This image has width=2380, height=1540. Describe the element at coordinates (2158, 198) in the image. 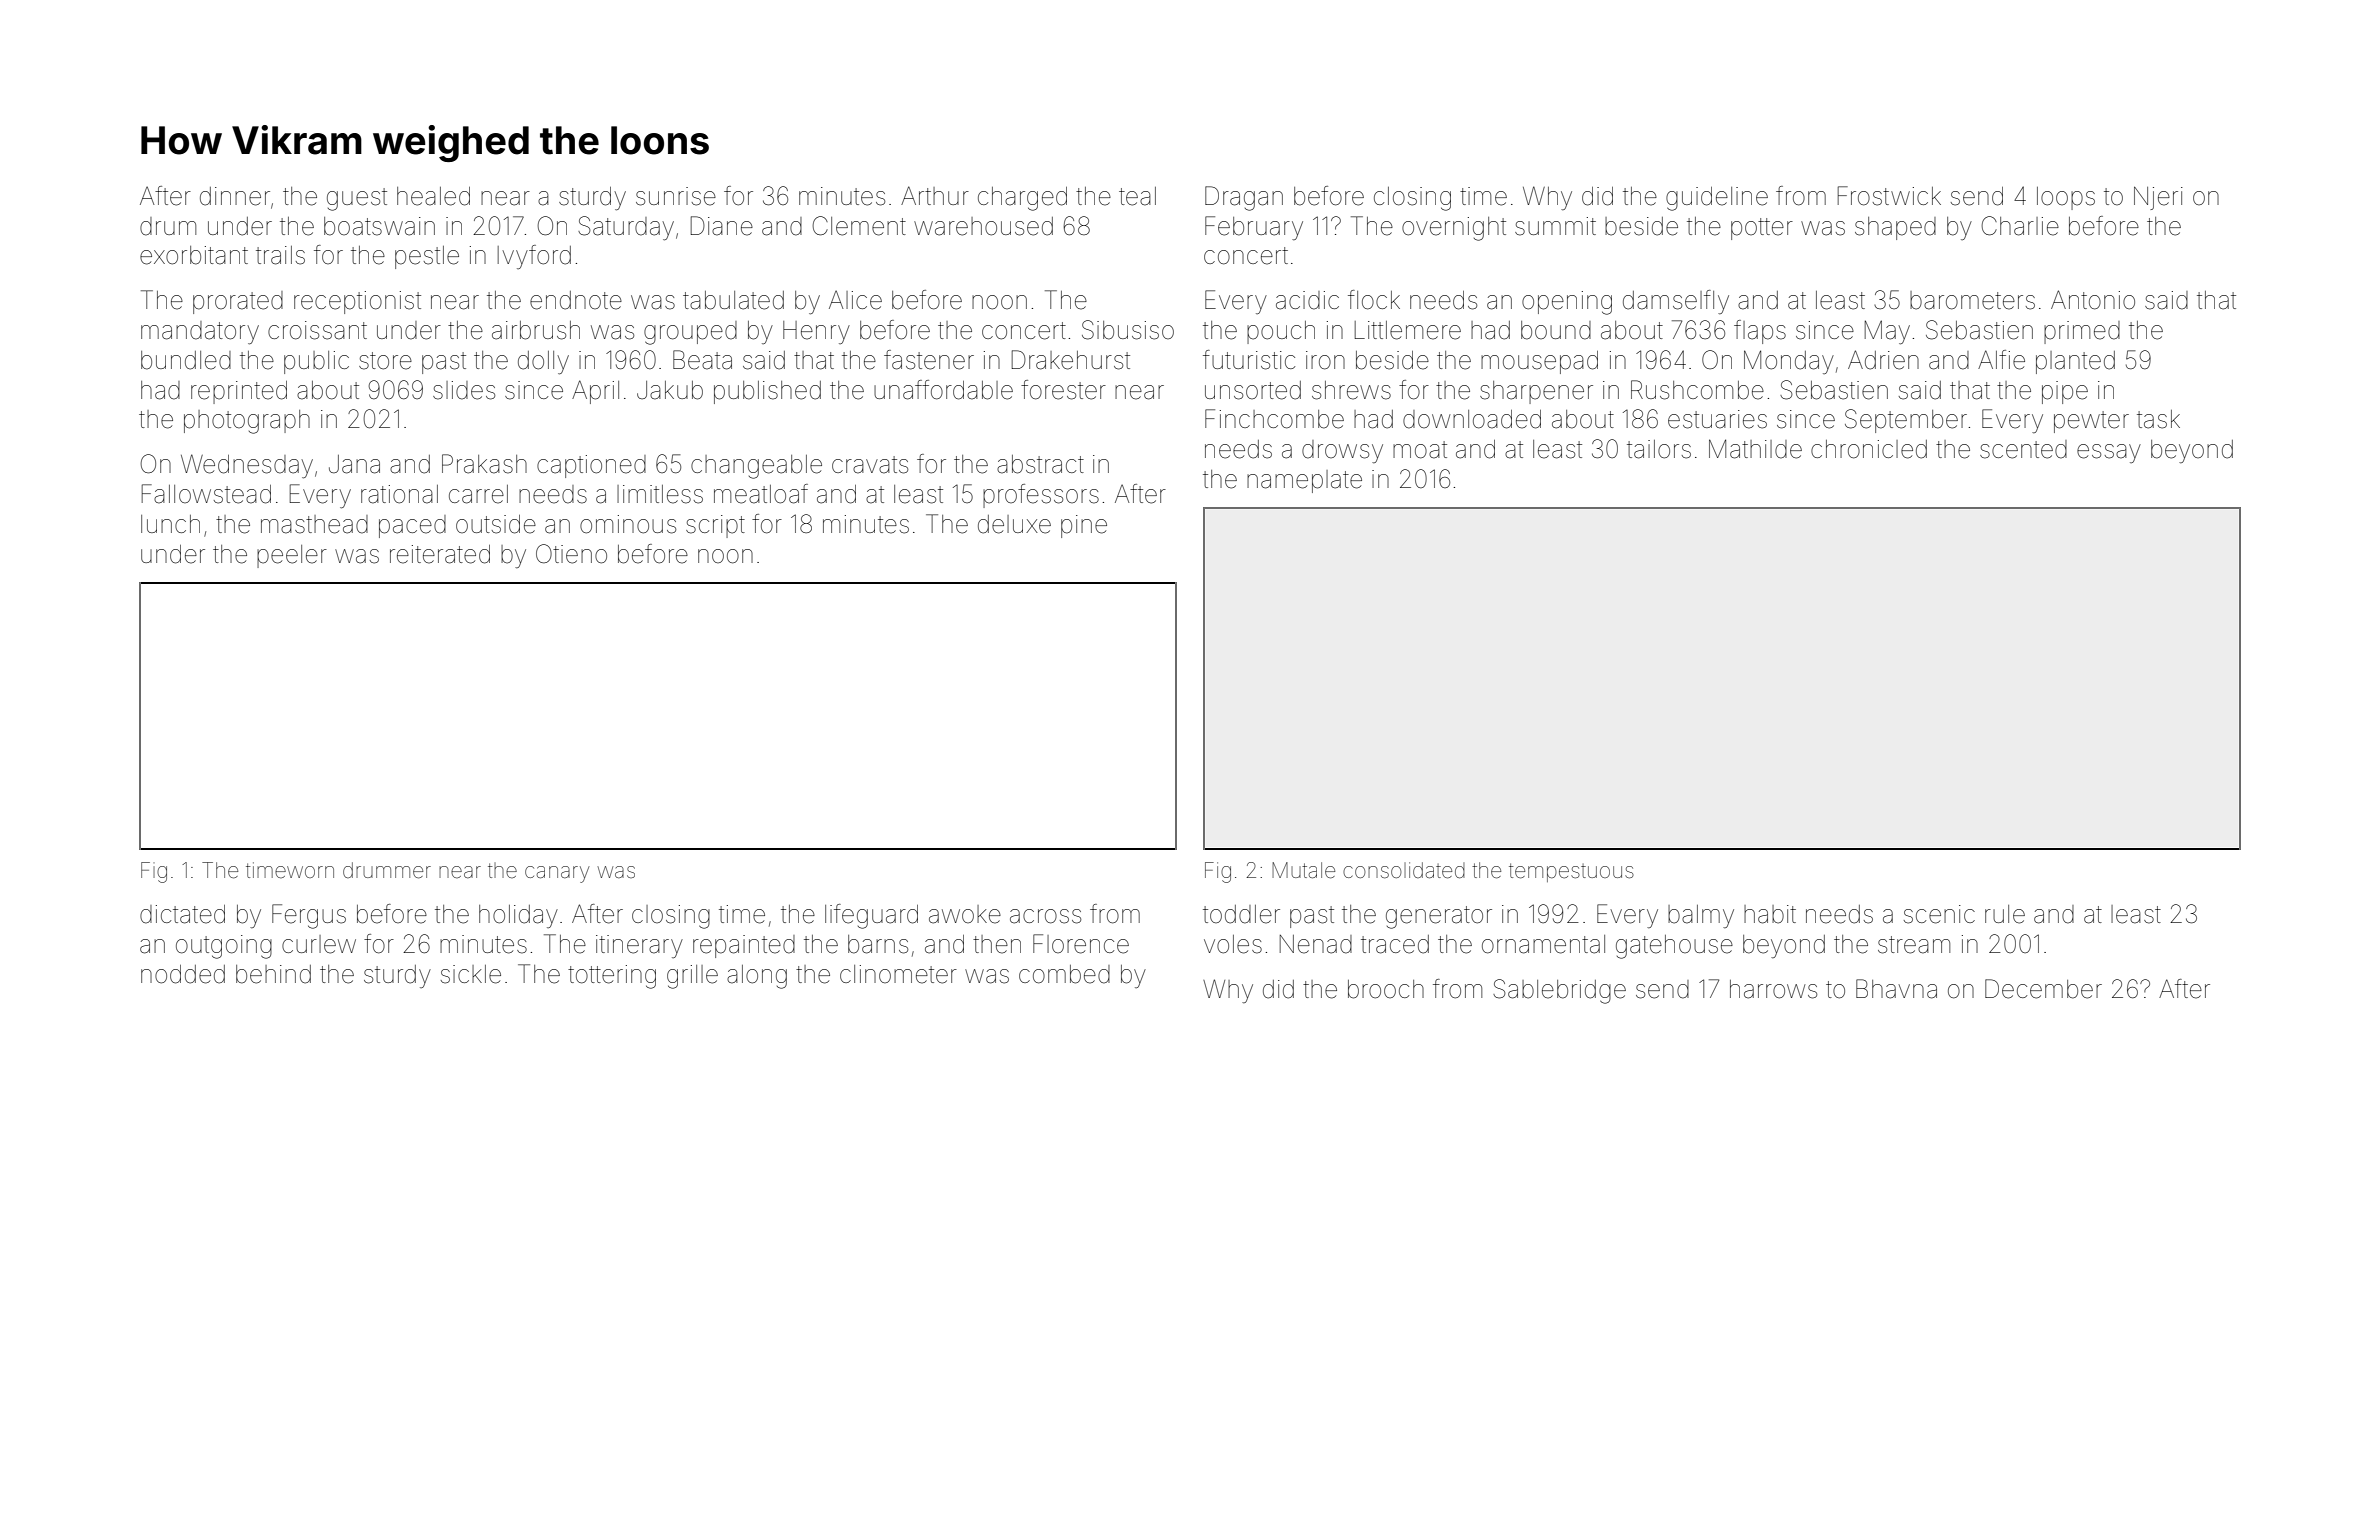

I see `Njeri` at that location.
